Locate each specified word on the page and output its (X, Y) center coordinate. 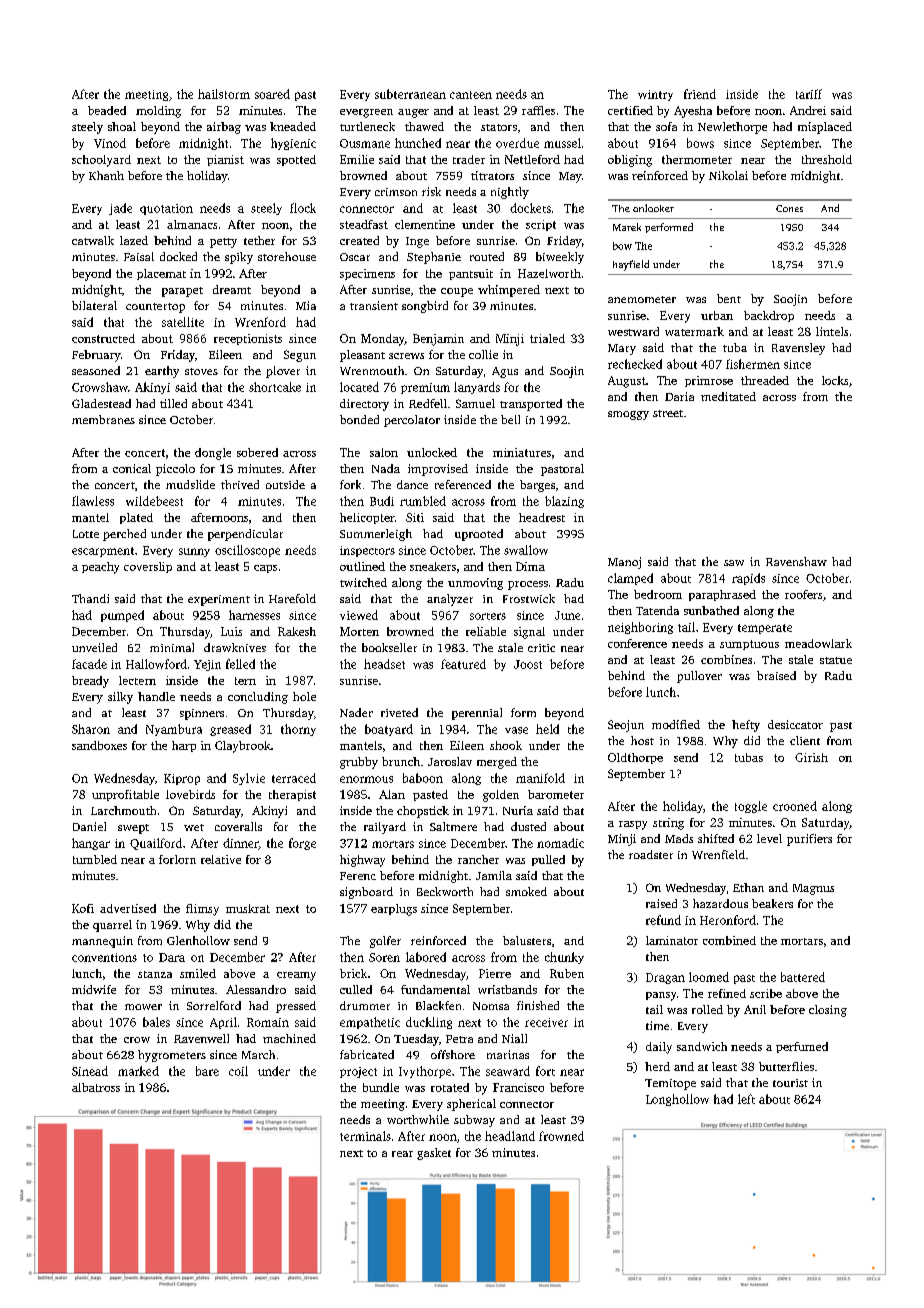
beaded (107, 110)
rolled (707, 1009)
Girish (811, 757)
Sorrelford (214, 1005)
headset (384, 664)
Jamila (494, 875)
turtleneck (367, 126)
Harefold (292, 598)
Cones (789, 208)
